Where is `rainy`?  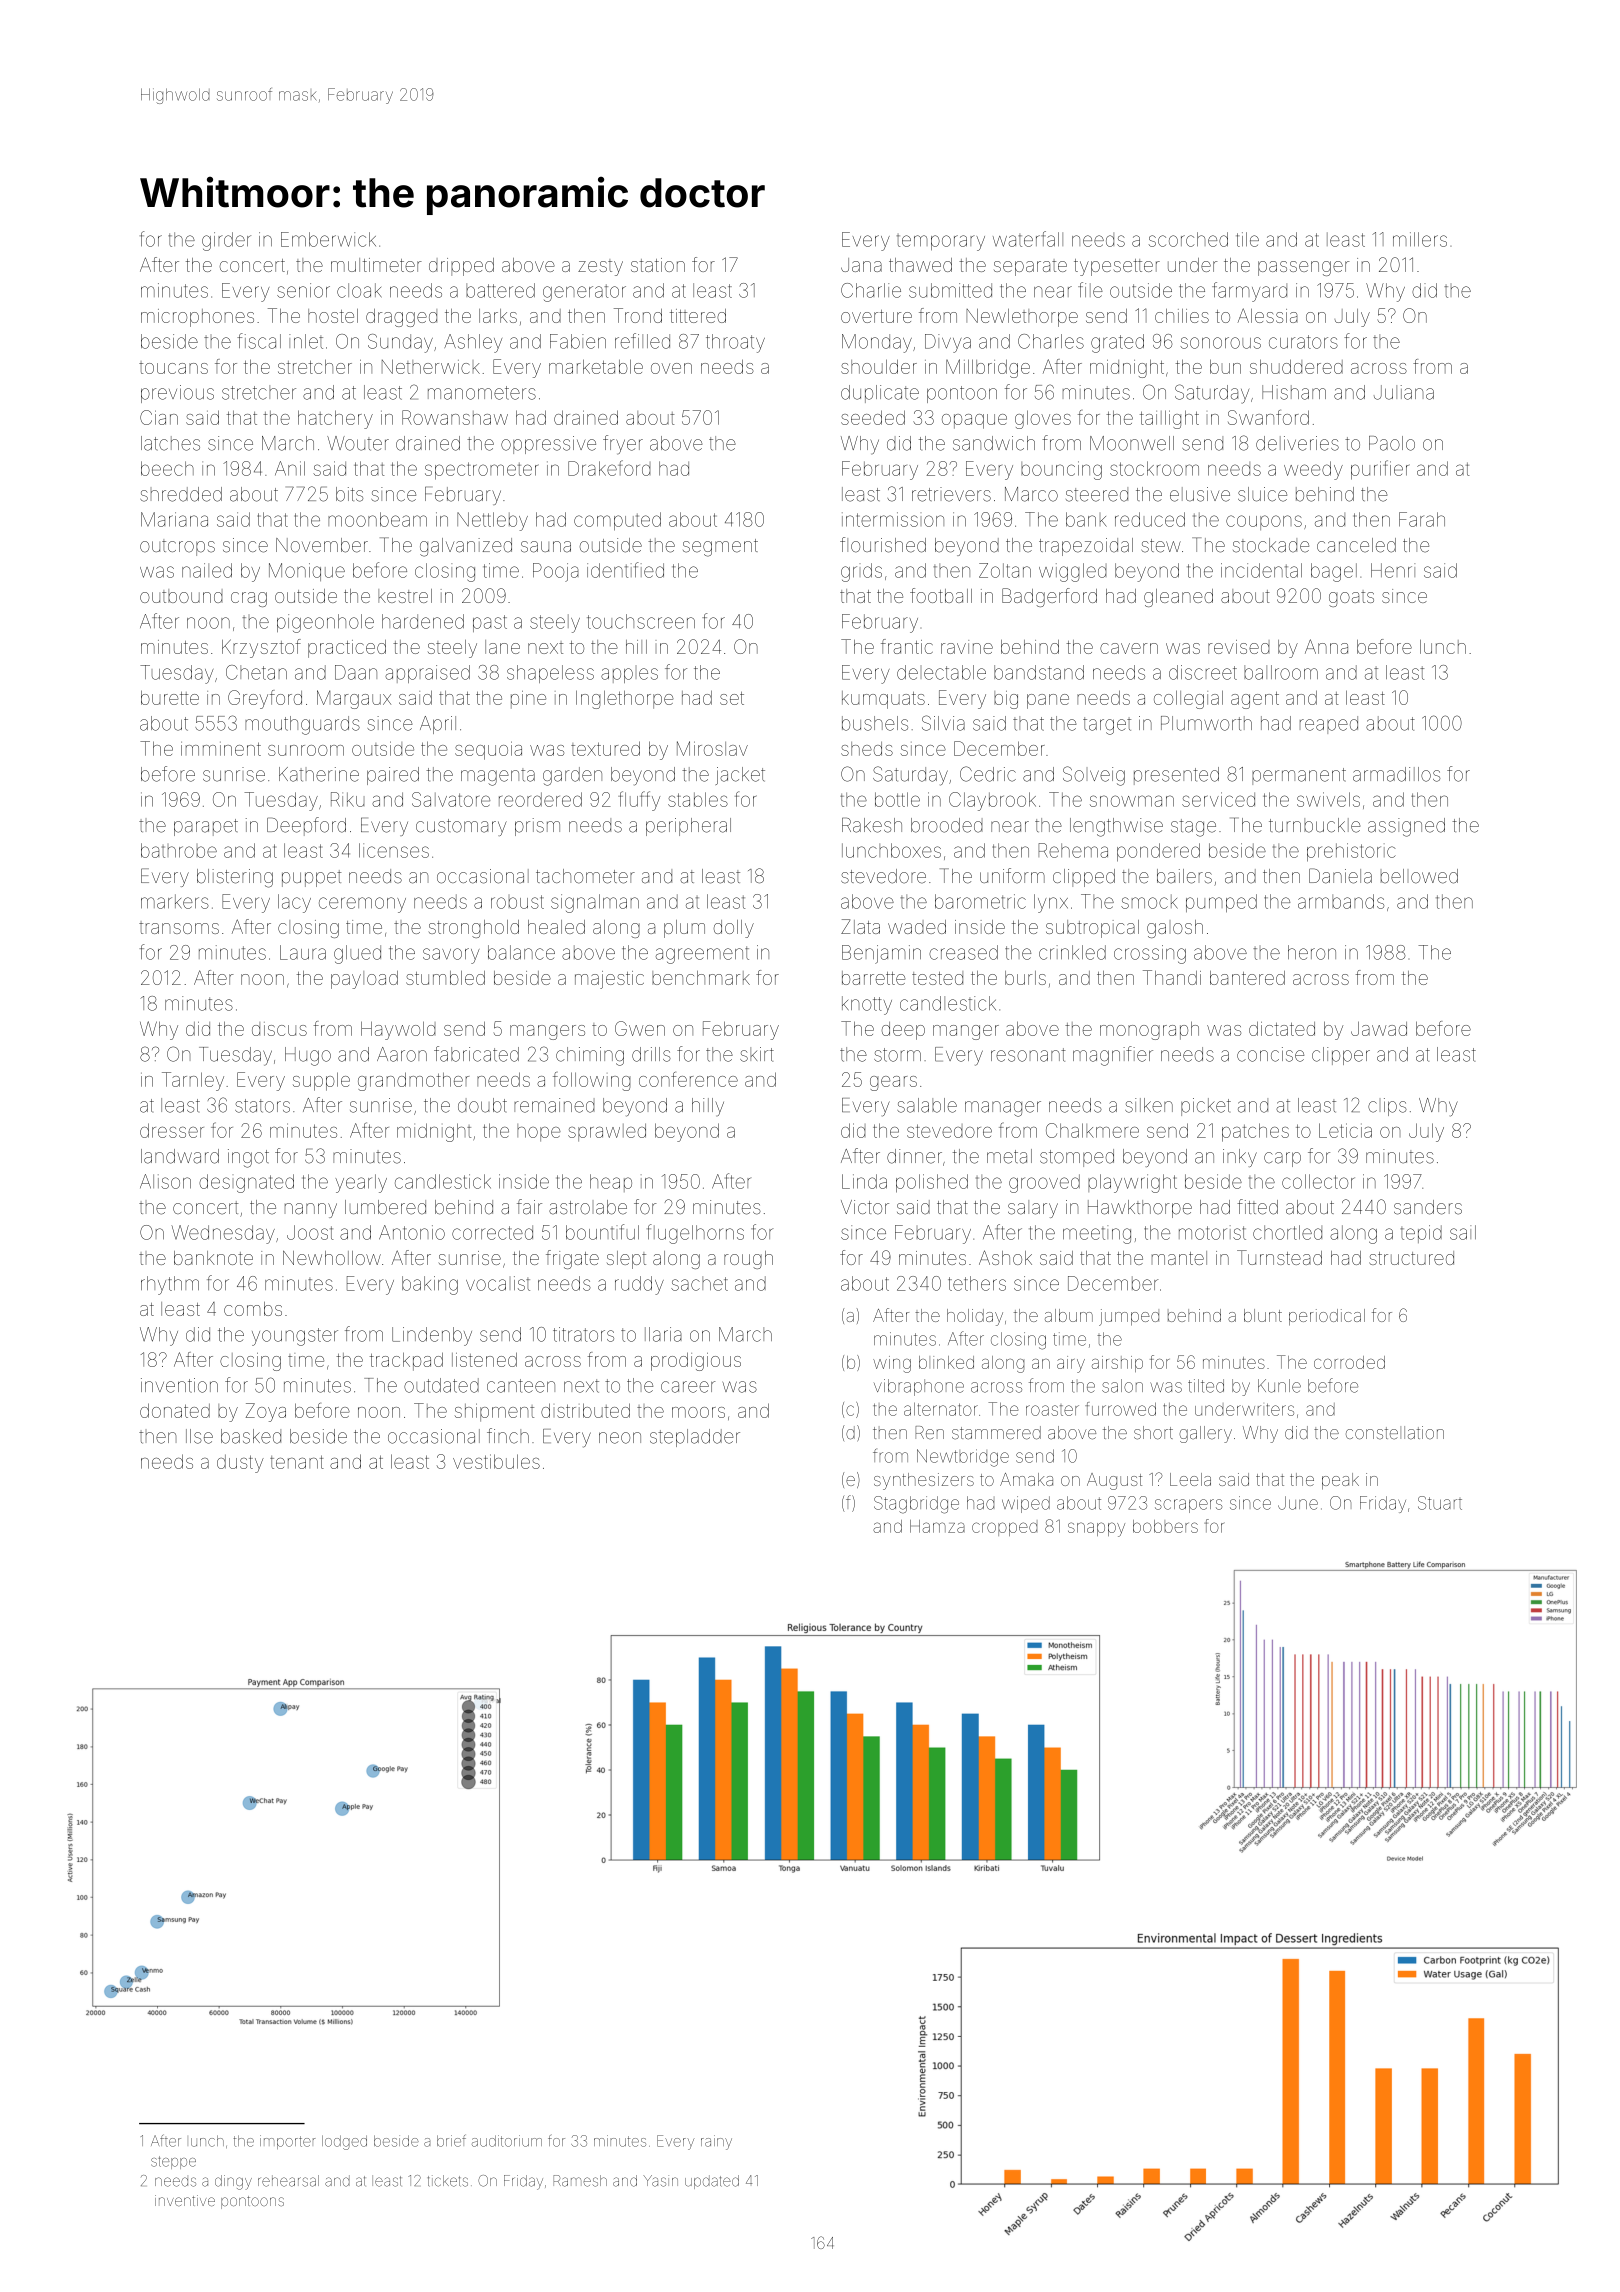
rainy is located at coordinates (716, 2142).
